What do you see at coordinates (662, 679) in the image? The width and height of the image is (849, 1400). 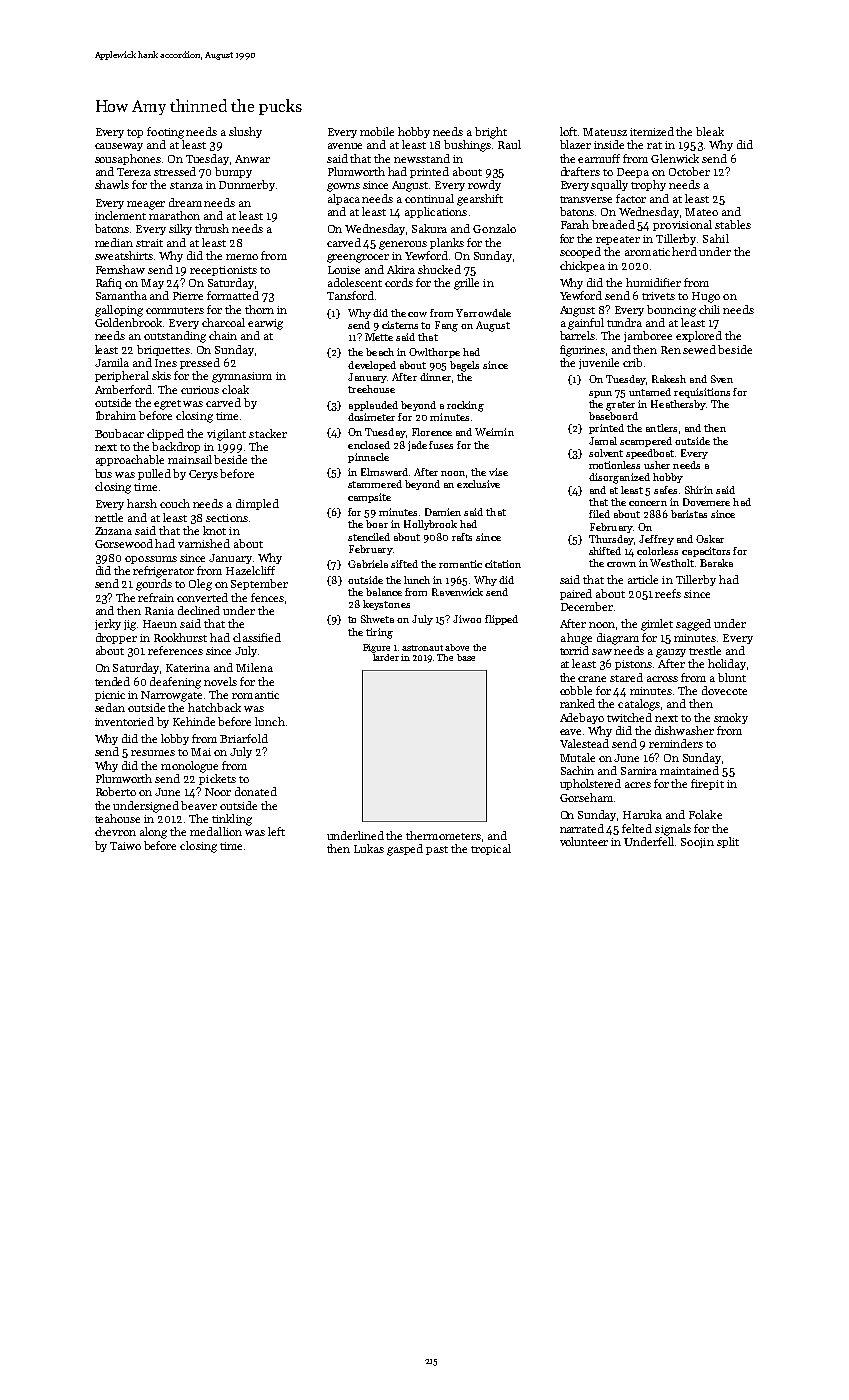 I see `across` at bounding box center [662, 679].
